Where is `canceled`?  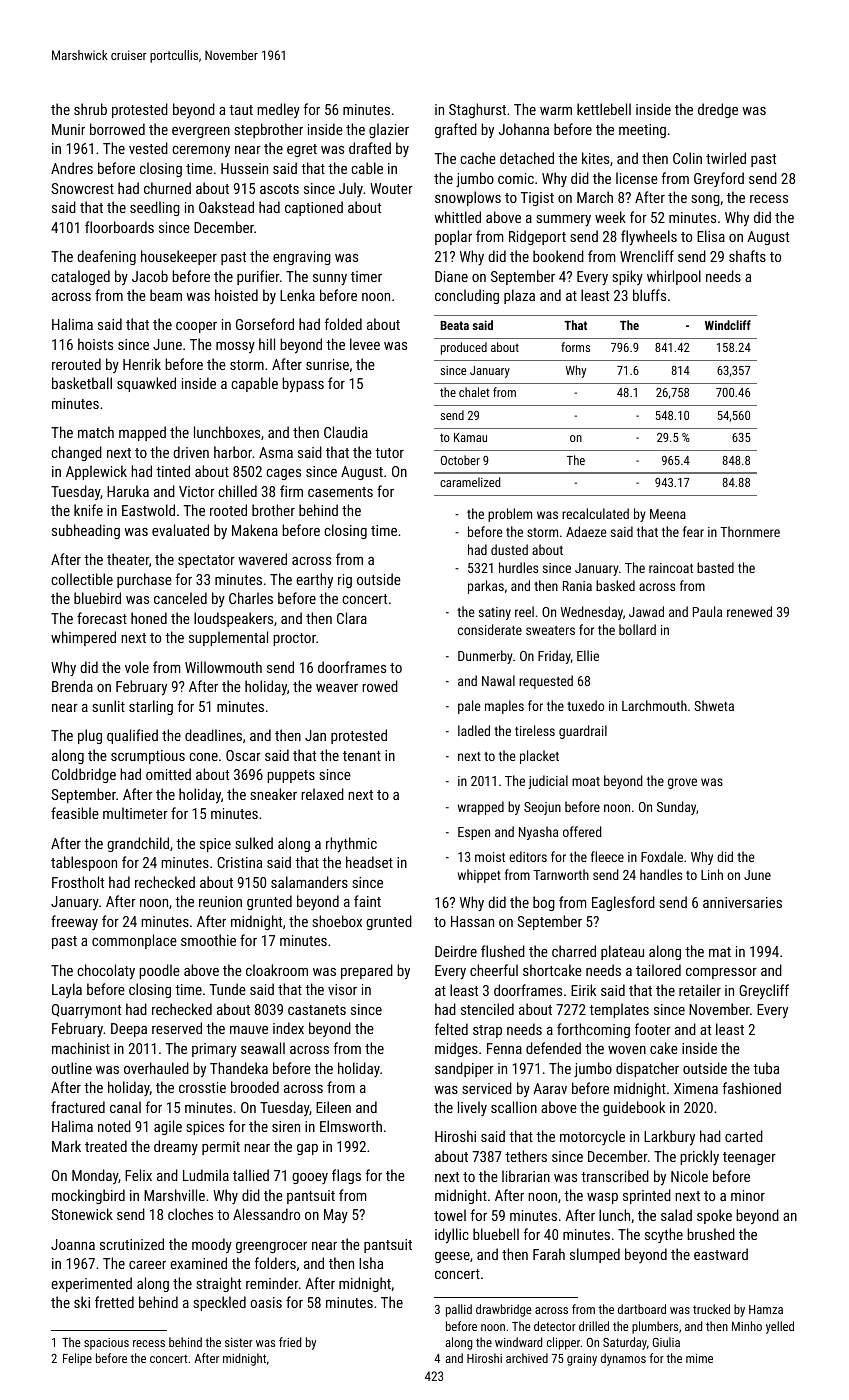
canceled is located at coordinates (180, 598).
